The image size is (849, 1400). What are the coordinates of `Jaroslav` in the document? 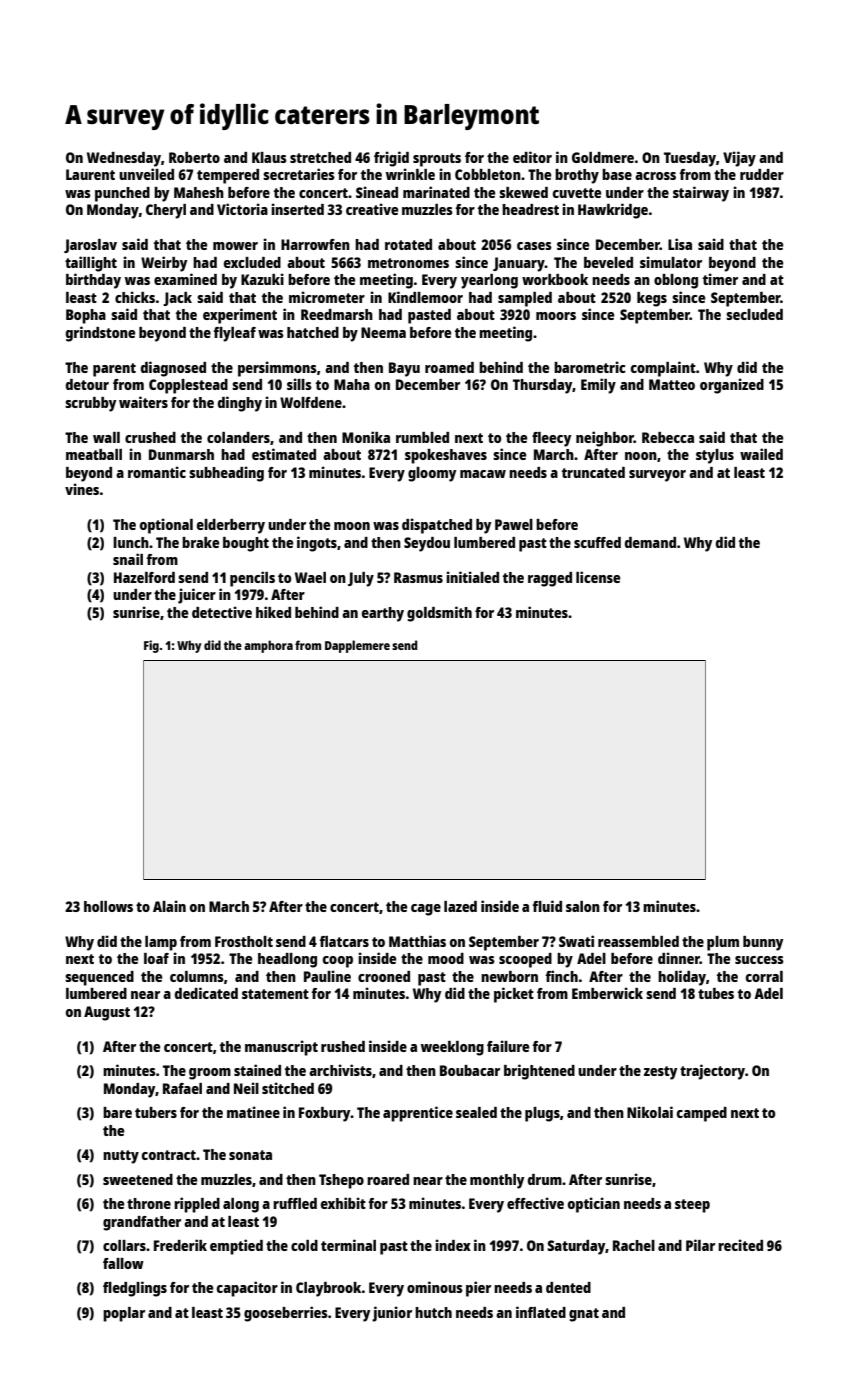 It's located at (90, 246).
